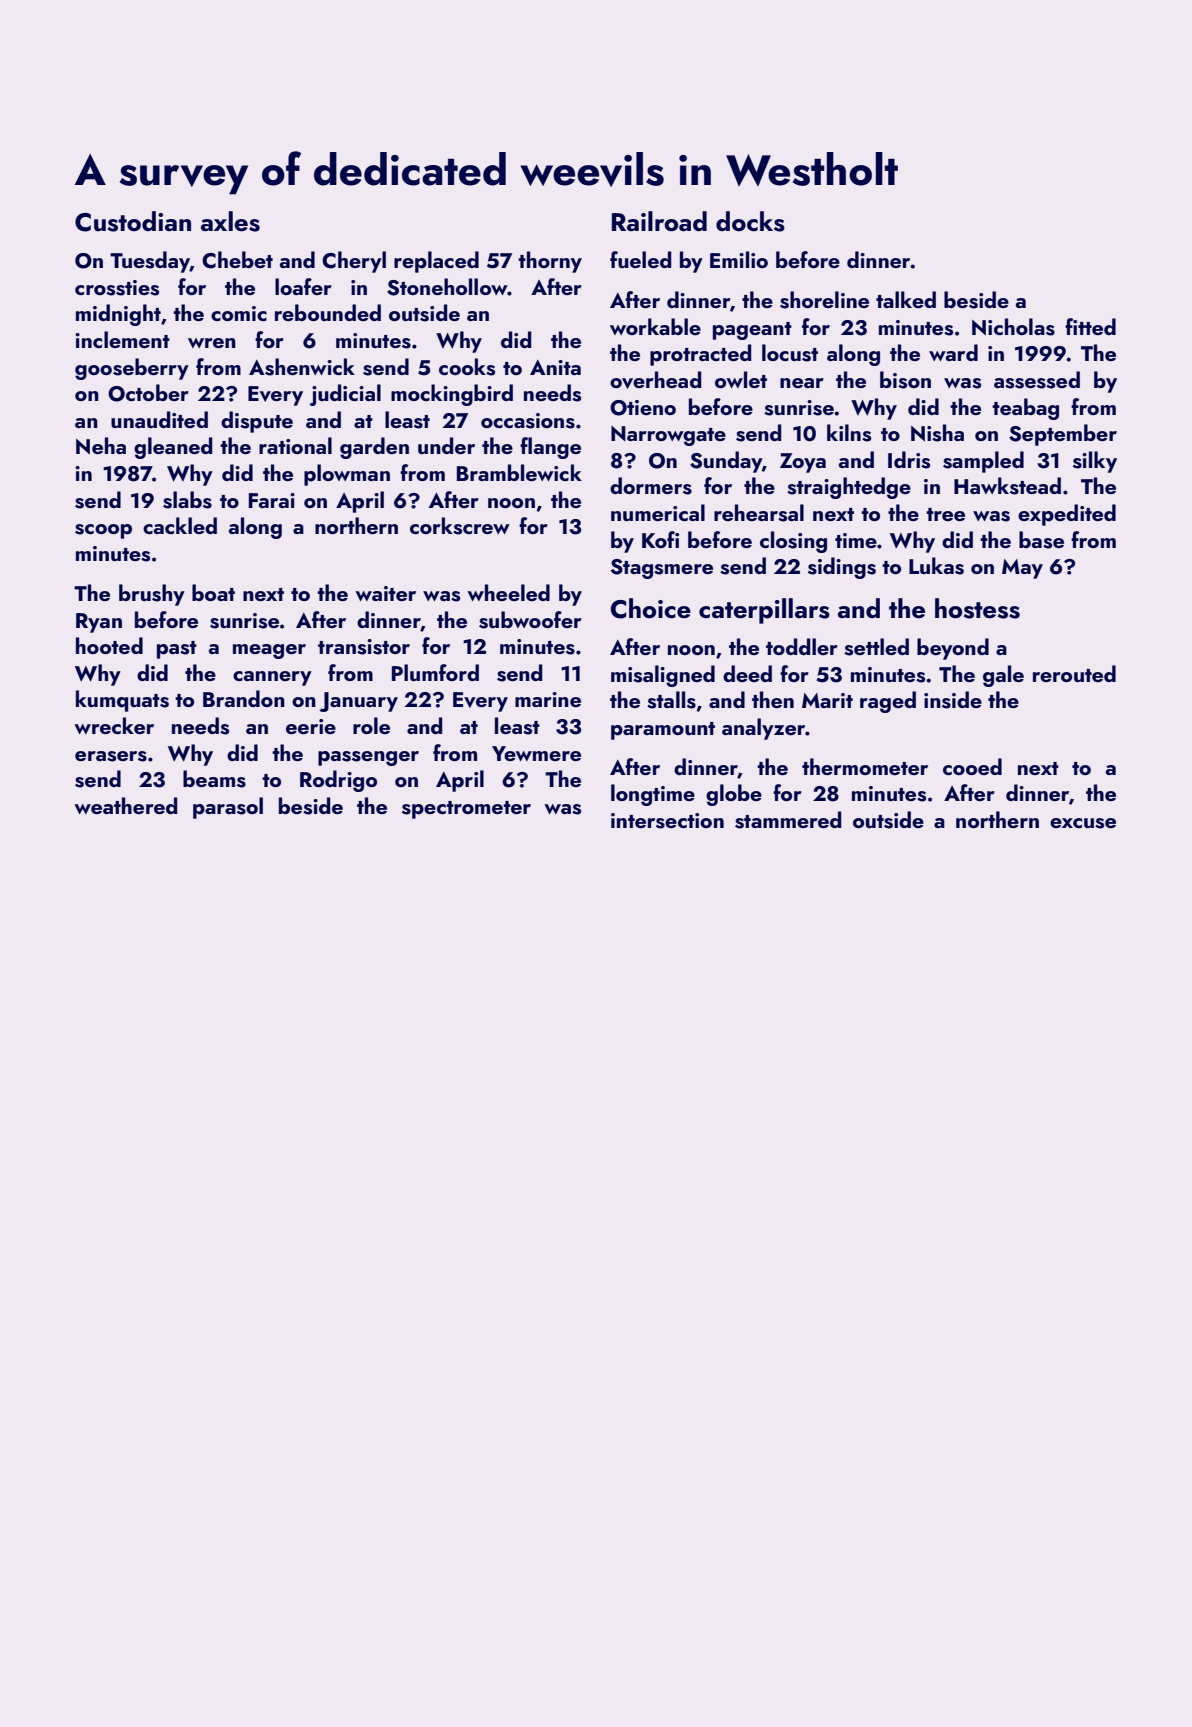 This image has height=1727, width=1192. Describe the element at coordinates (244, 698) in the image. I see `Brandon` at that location.
